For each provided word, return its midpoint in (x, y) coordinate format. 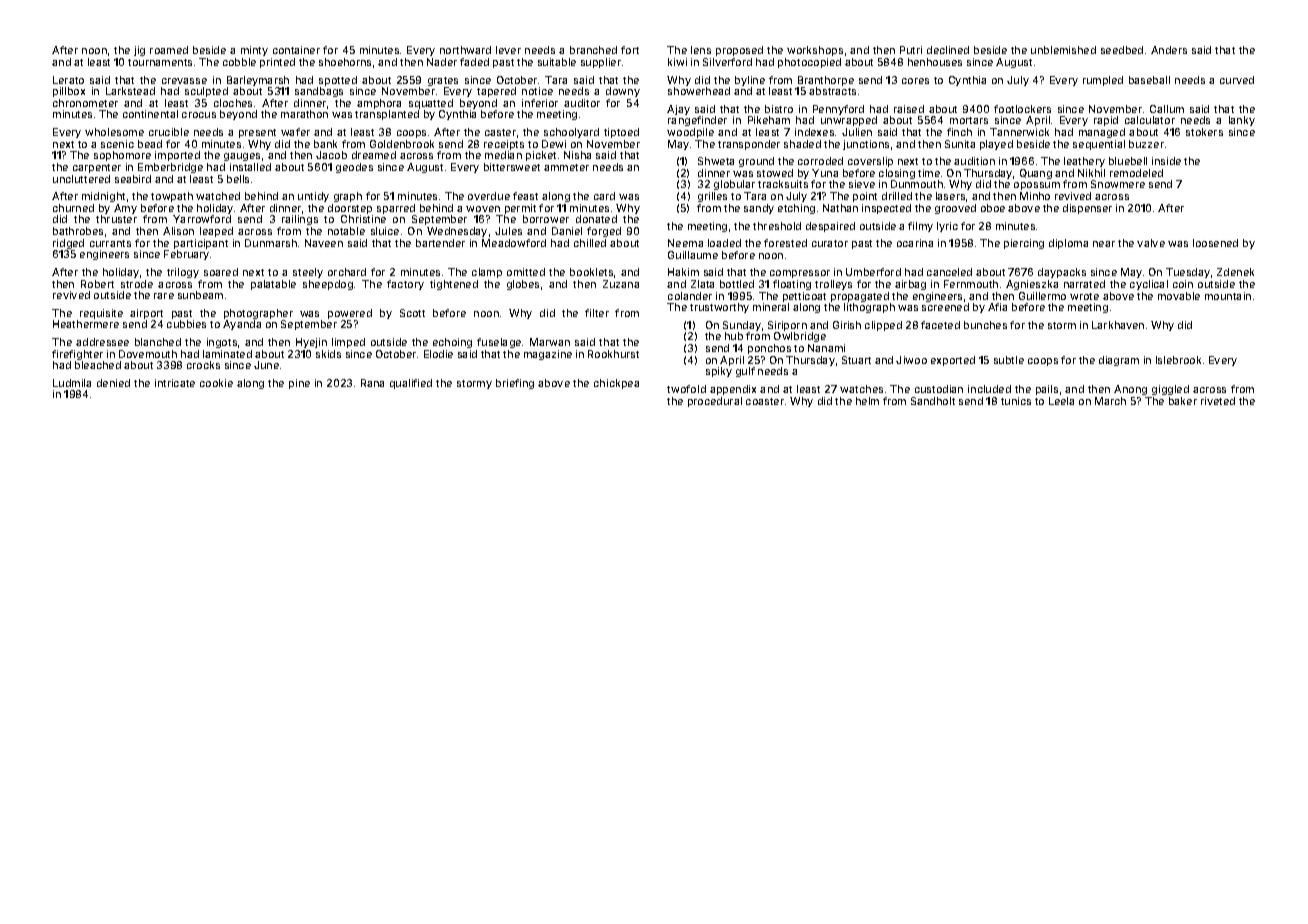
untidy (313, 197)
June (266, 365)
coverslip (870, 162)
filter (597, 313)
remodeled (1136, 173)
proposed (739, 51)
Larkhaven (1118, 325)
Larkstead (130, 91)
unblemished (1063, 50)
